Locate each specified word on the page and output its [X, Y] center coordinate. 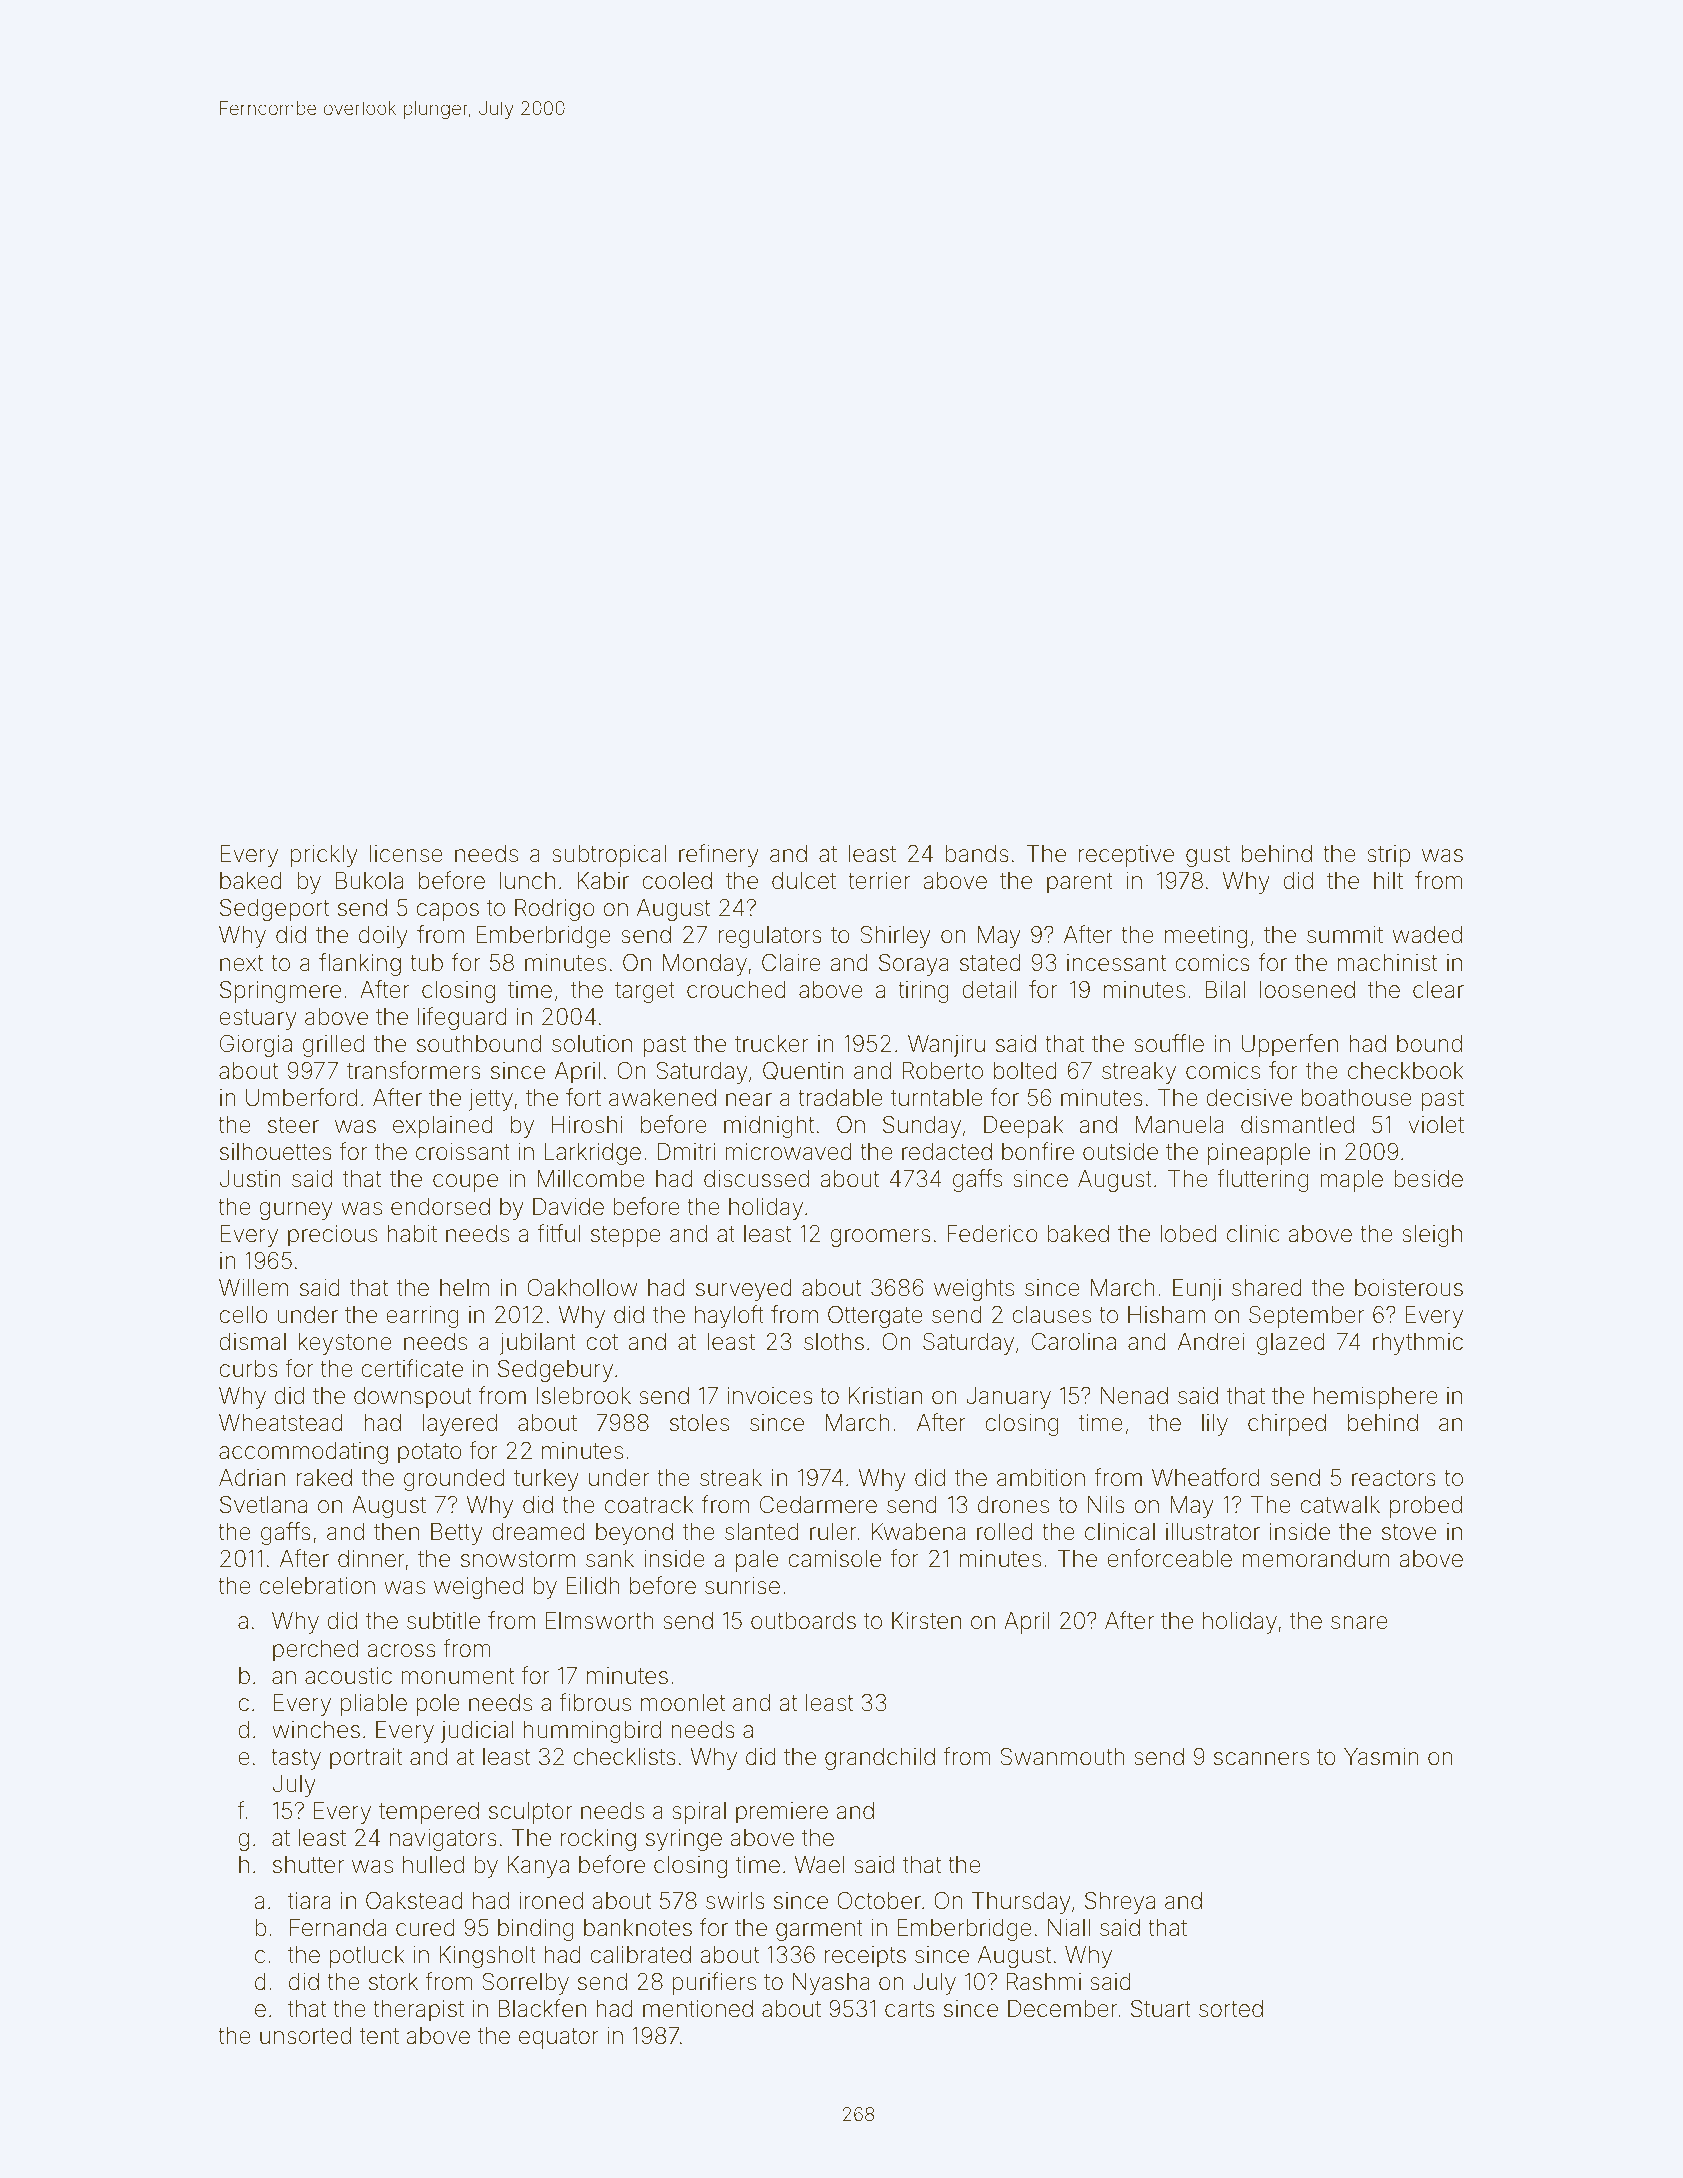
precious [332, 1236]
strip [1388, 856]
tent [379, 2036]
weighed [478, 1588]
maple [1351, 1181]
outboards [803, 1621]
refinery [719, 855]
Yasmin [1381, 1757]
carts [910, 2009]
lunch [527, 880]
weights [974, 1290]
